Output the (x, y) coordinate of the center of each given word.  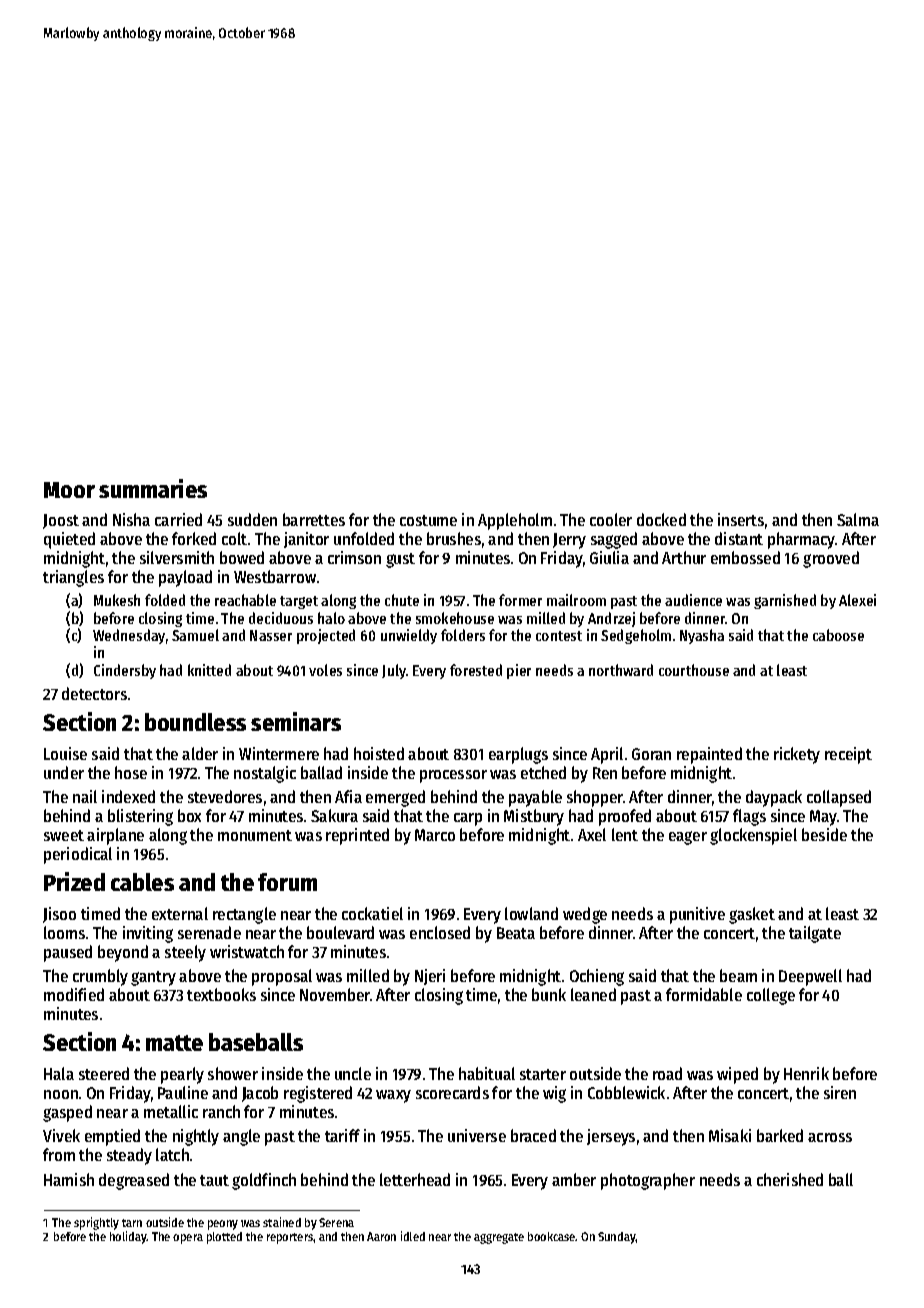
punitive (697, 915)
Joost (61, 521)
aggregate (499, 1238)
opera (188, 1239)
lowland (531, 913)
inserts (741, 519)
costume (428, 520)
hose (131, 772)
